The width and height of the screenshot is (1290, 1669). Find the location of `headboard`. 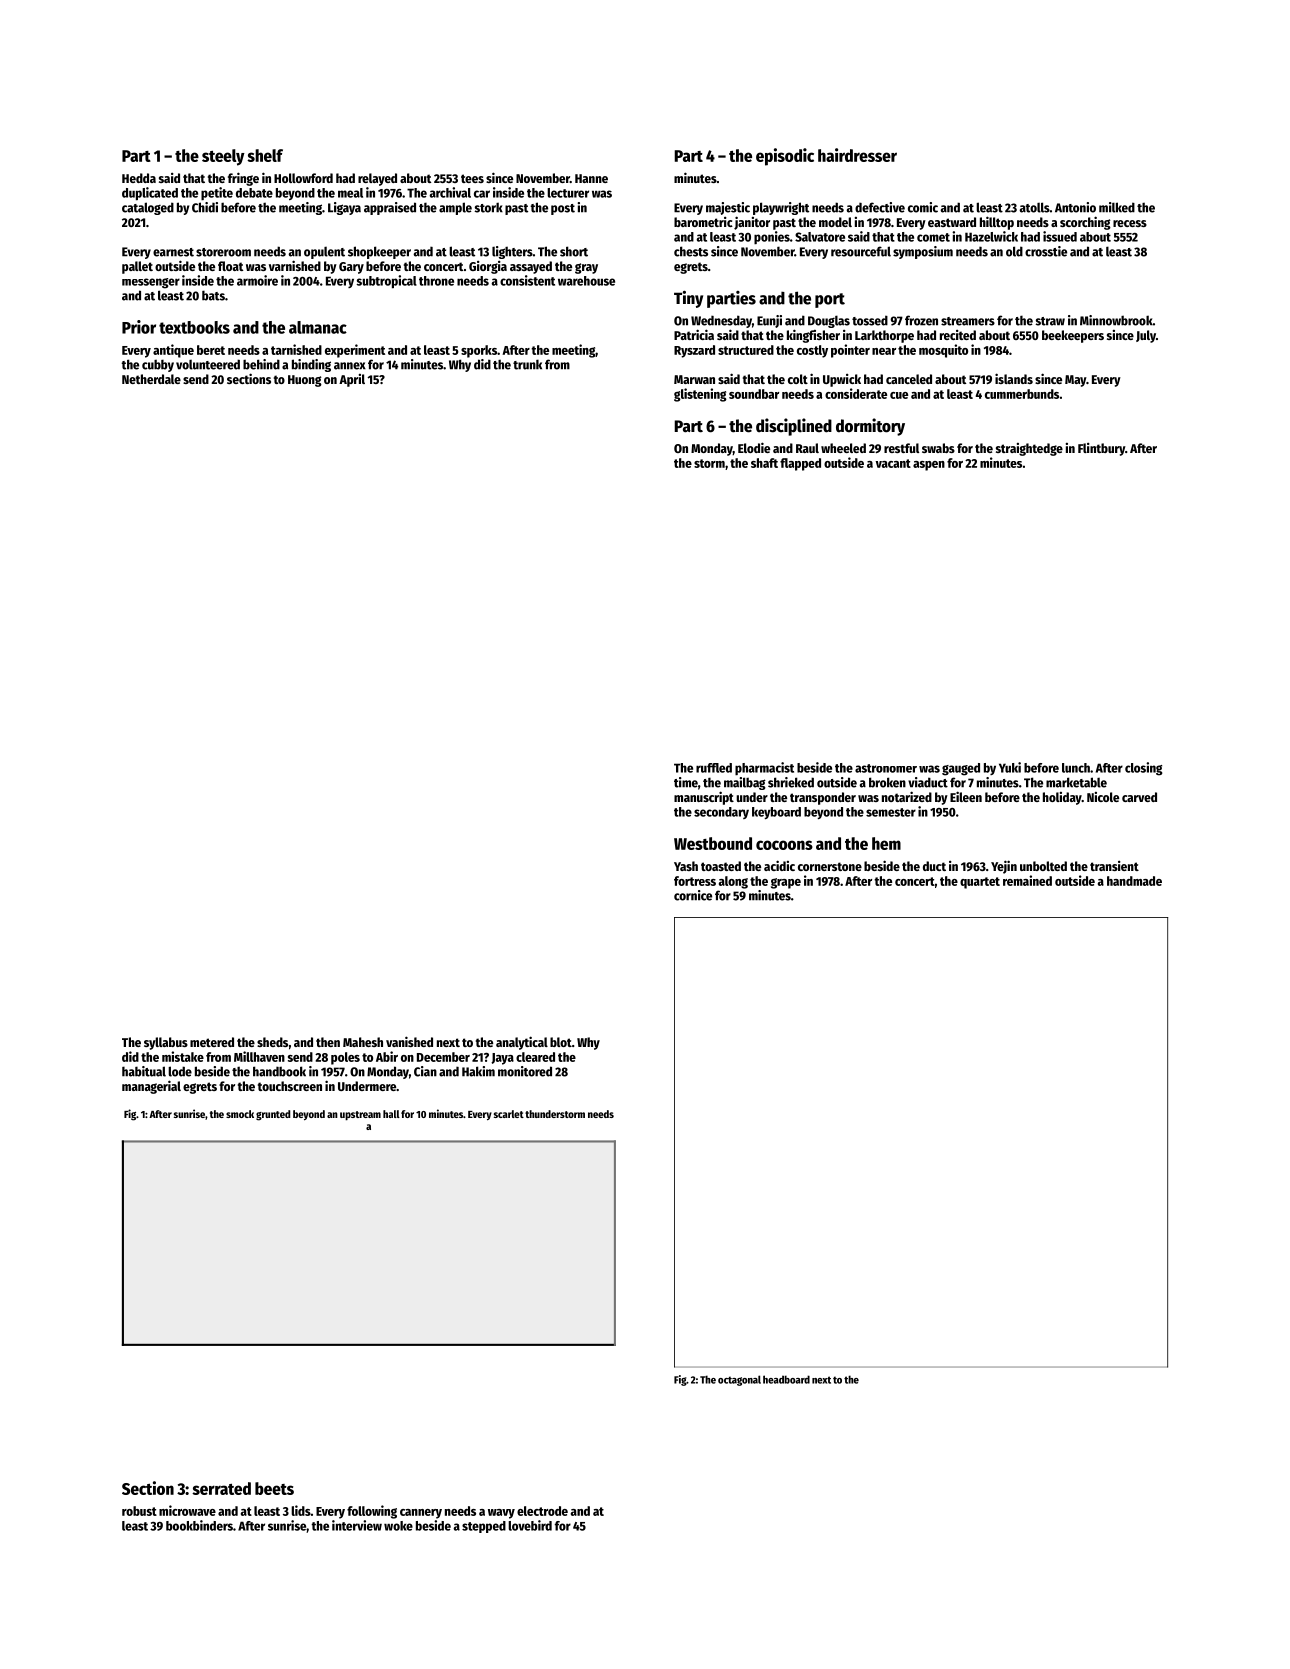

headboard is located at coordinates (786, 1379).
